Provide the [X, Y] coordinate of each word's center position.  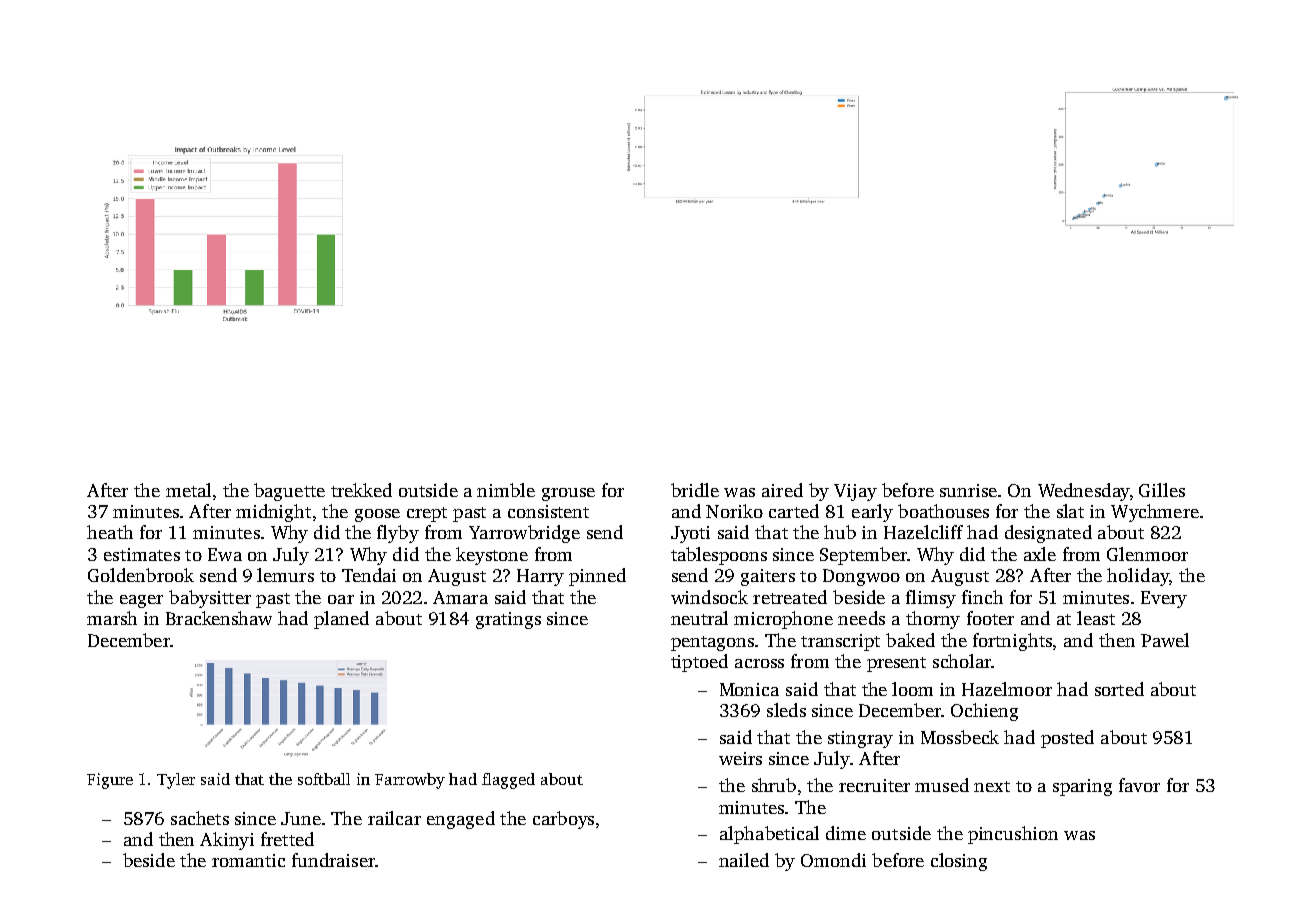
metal [188, 490]
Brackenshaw [219, 618]
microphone [783, 620]
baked [910, 640]
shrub [774, 785]
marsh [112, 618]
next [992, 786]
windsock [709, 597]
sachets [200, 818]
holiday [1138, 577]
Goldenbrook [141, 575]
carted [794, 511]
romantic [248, 860]
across [759, 663]
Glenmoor [1147, 554]
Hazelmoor [1007, 689]
